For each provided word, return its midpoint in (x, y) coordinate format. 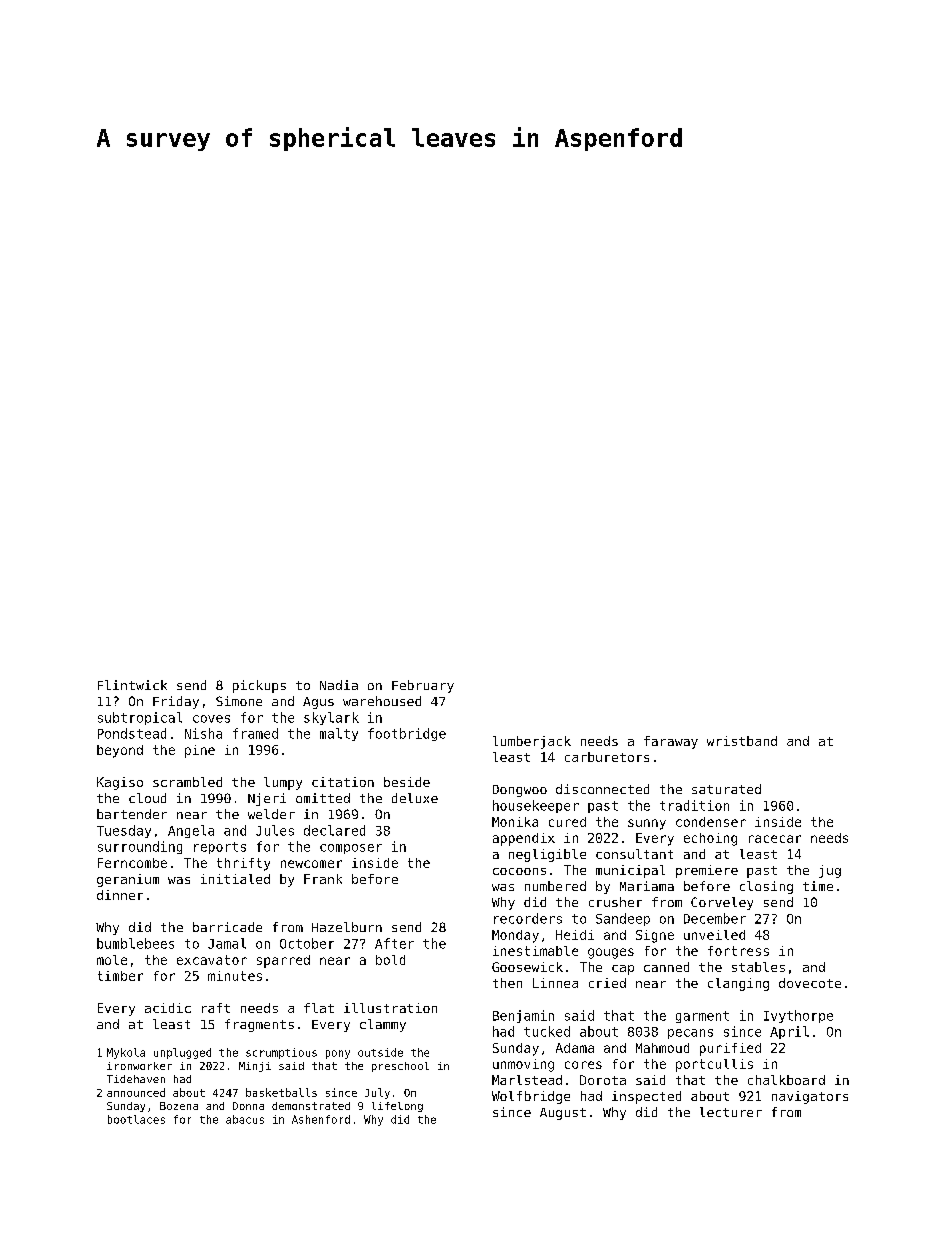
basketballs (281, 1092)
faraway (671, 742)
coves (211, 719)
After (394, 943)
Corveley (722, 903)
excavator (212, 960)
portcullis (714, 1065)
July (377, 1093)
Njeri (267, 799)
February (423, 686)
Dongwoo (520, 791)
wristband (742, 741)
